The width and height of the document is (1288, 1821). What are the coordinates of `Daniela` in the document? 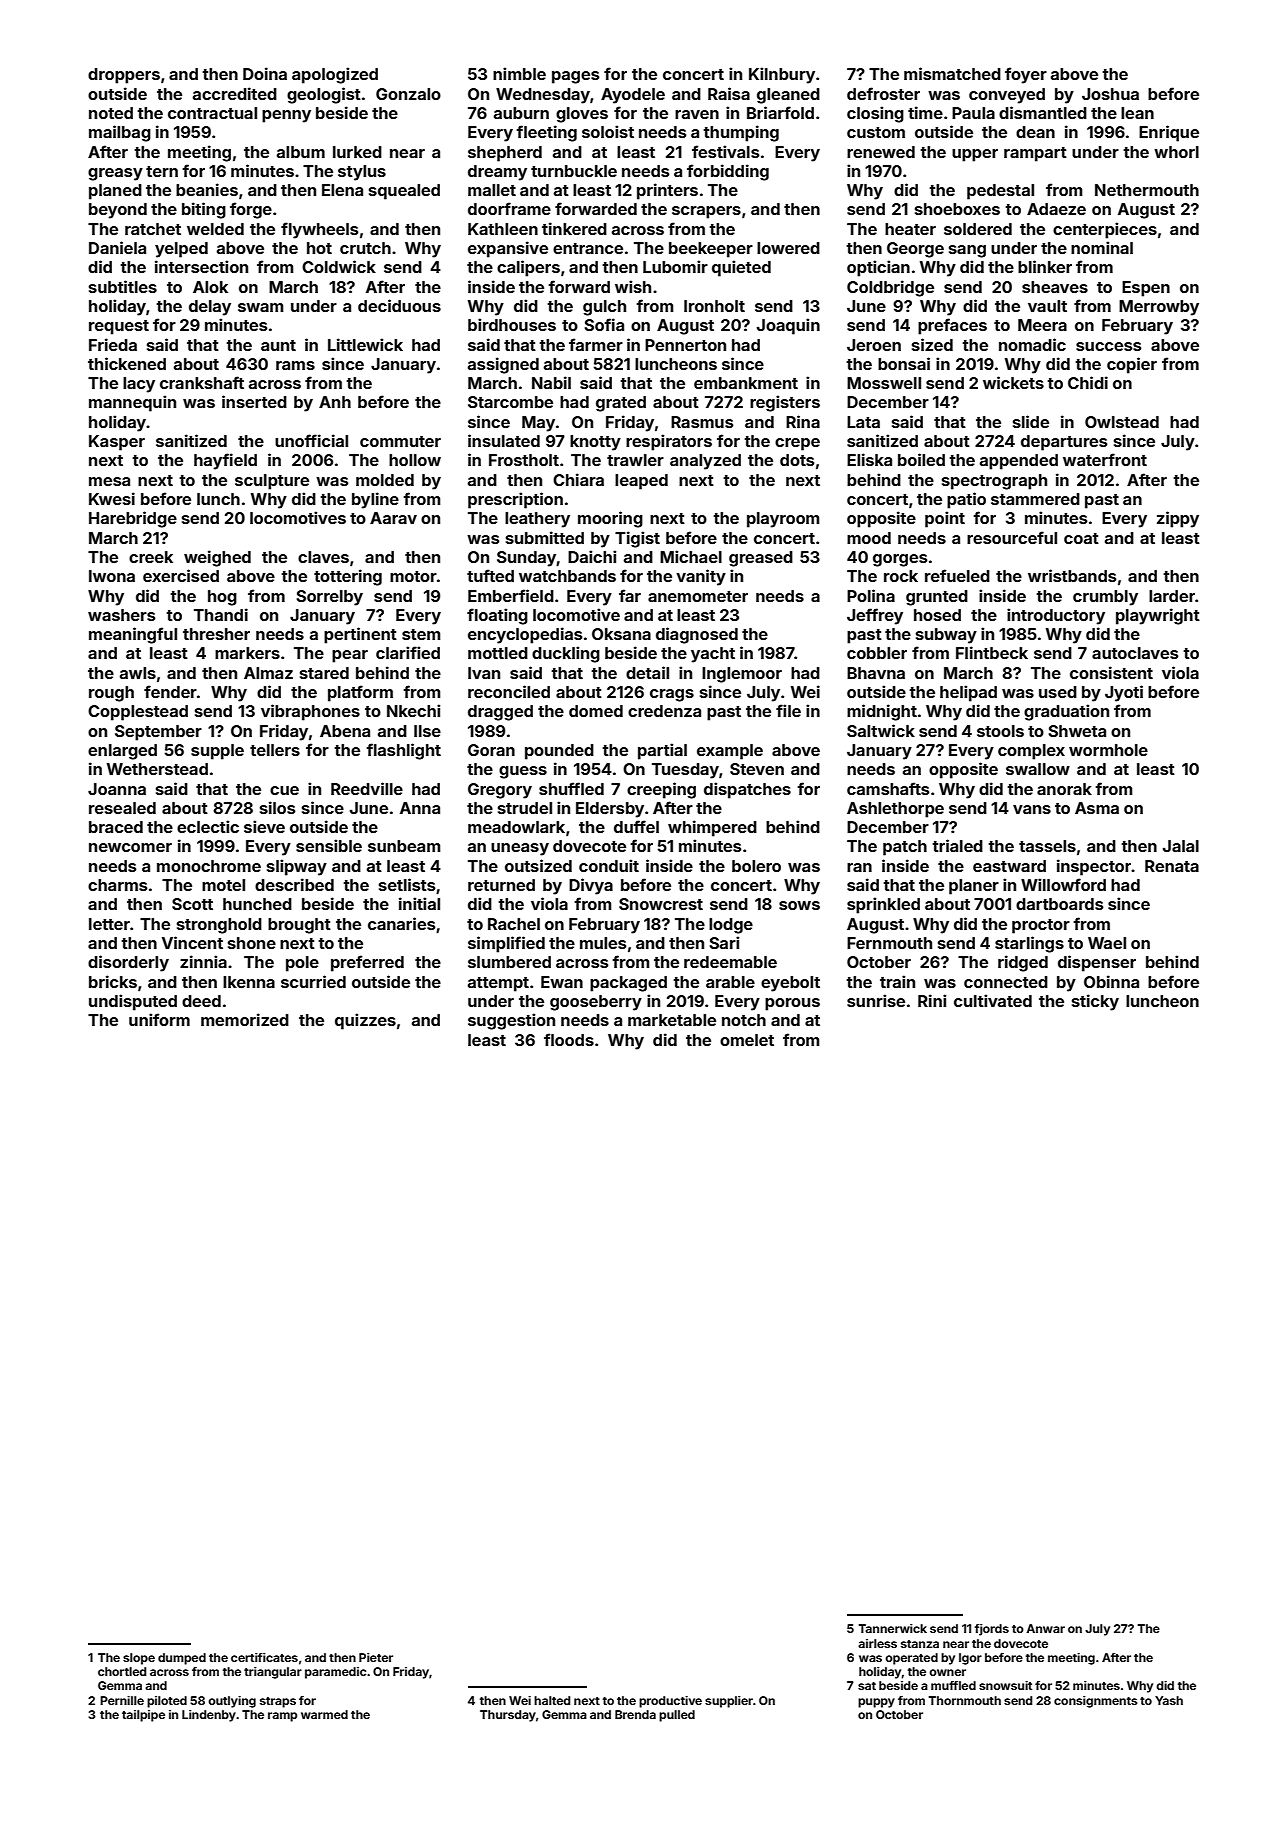 It's located at (117, 247).
